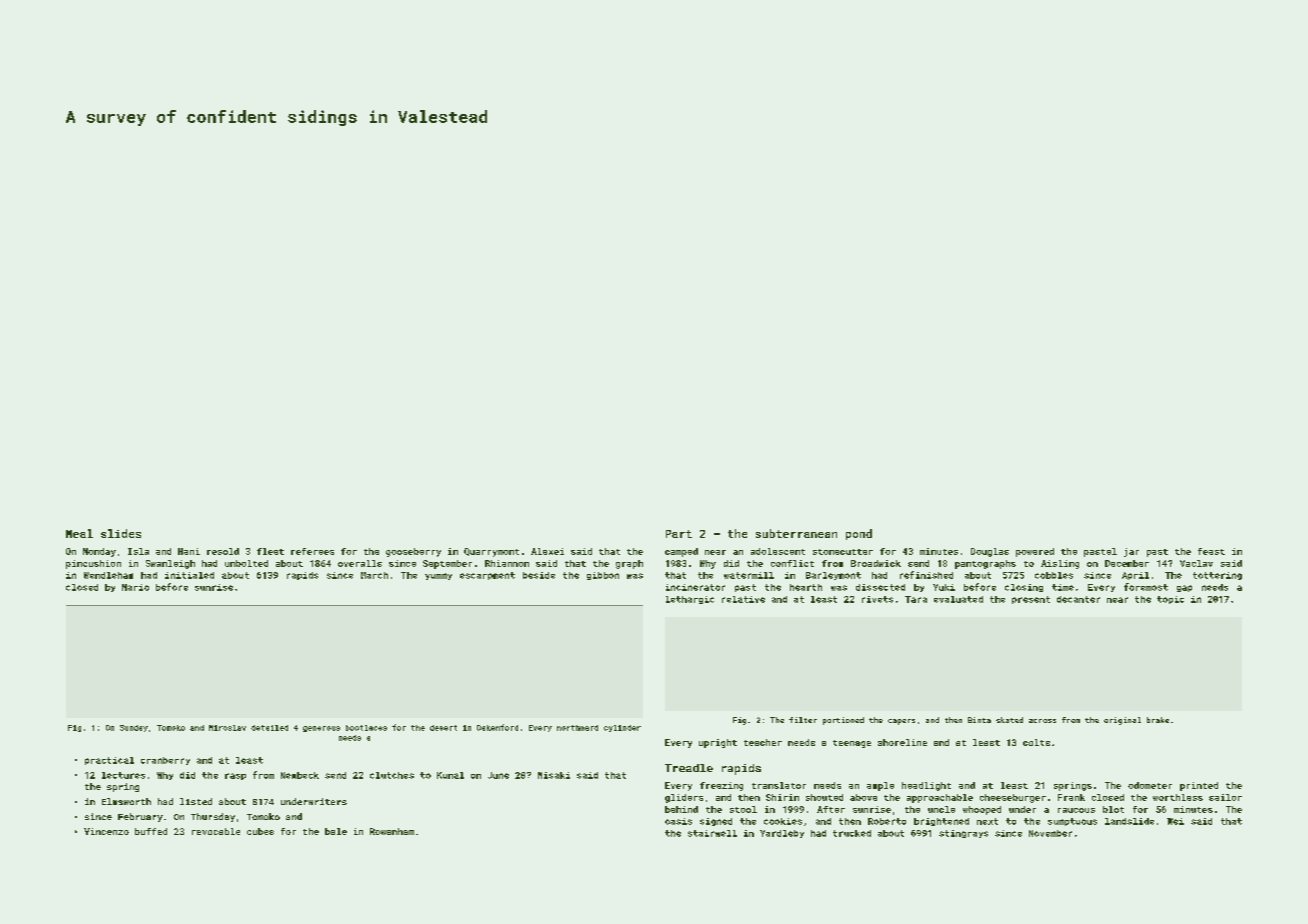  What do you see at coordinates (121, 533) in the screenshot?
I see `slides` at bounding box center [121, 533].
